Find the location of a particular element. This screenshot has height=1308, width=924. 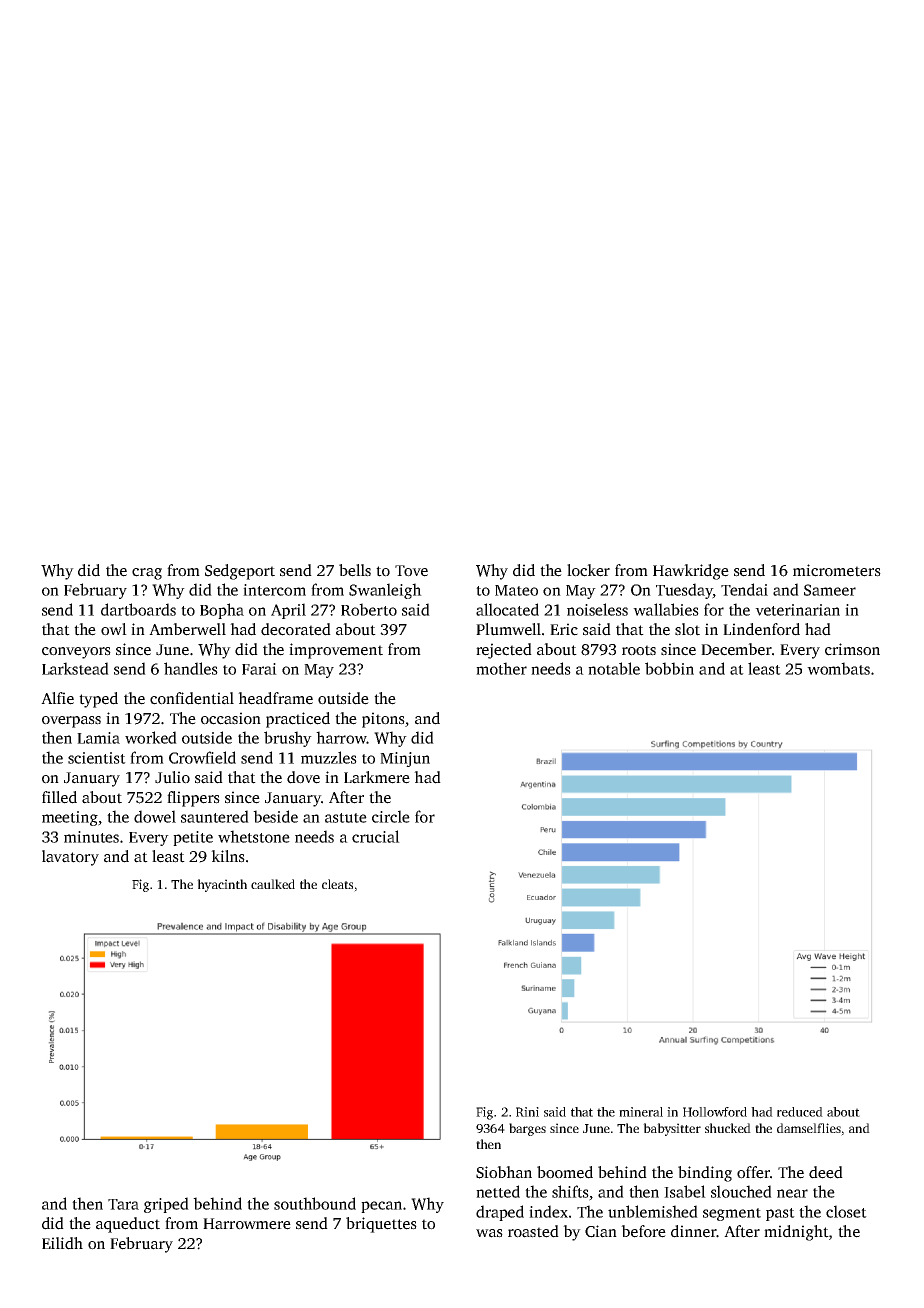

crucial is located at coordinates (376, 836).
